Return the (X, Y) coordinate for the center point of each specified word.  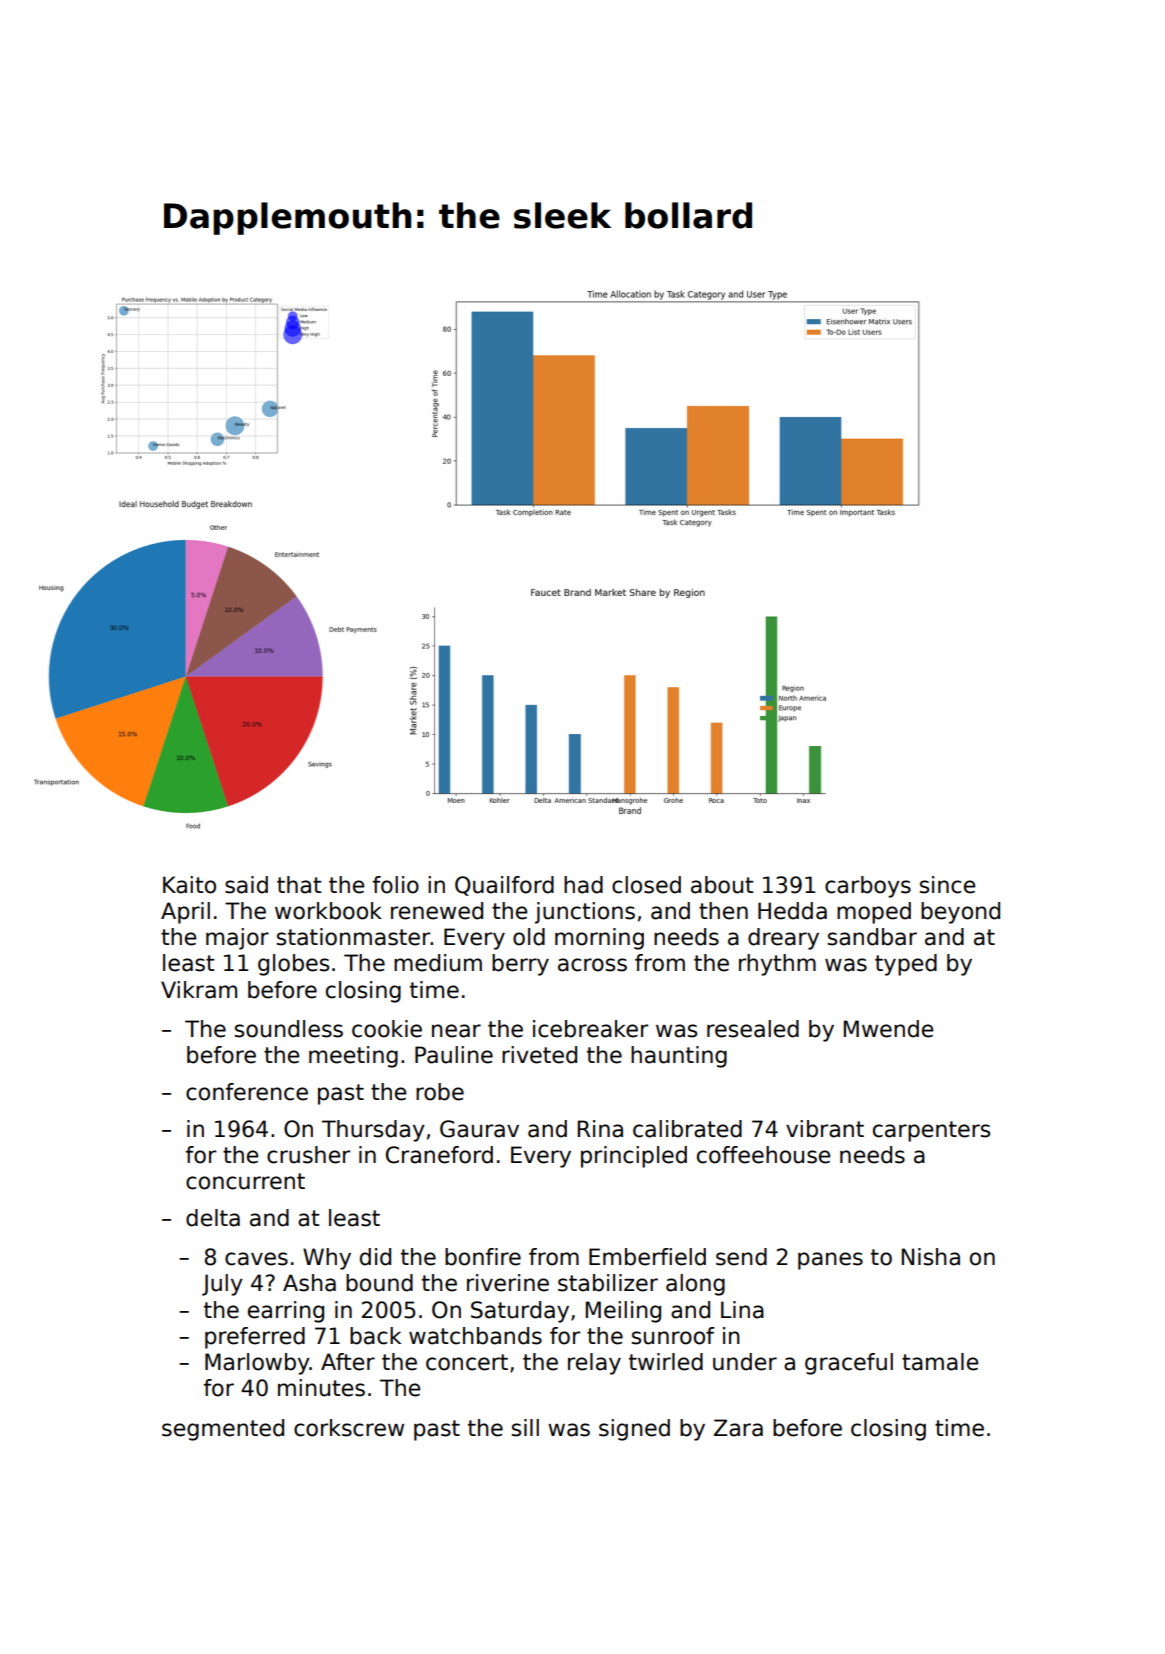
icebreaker (590, 1029)
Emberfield (647, 1257)
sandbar (872, 937)
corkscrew (349, 1428)
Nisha (931, 1257)
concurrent (245, 1181)
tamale (940, 1362)
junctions (585, 913)
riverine (508, 1283)
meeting (353, 1057)
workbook (328, 911)
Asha (309, 1283)
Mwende (888, 1029)
